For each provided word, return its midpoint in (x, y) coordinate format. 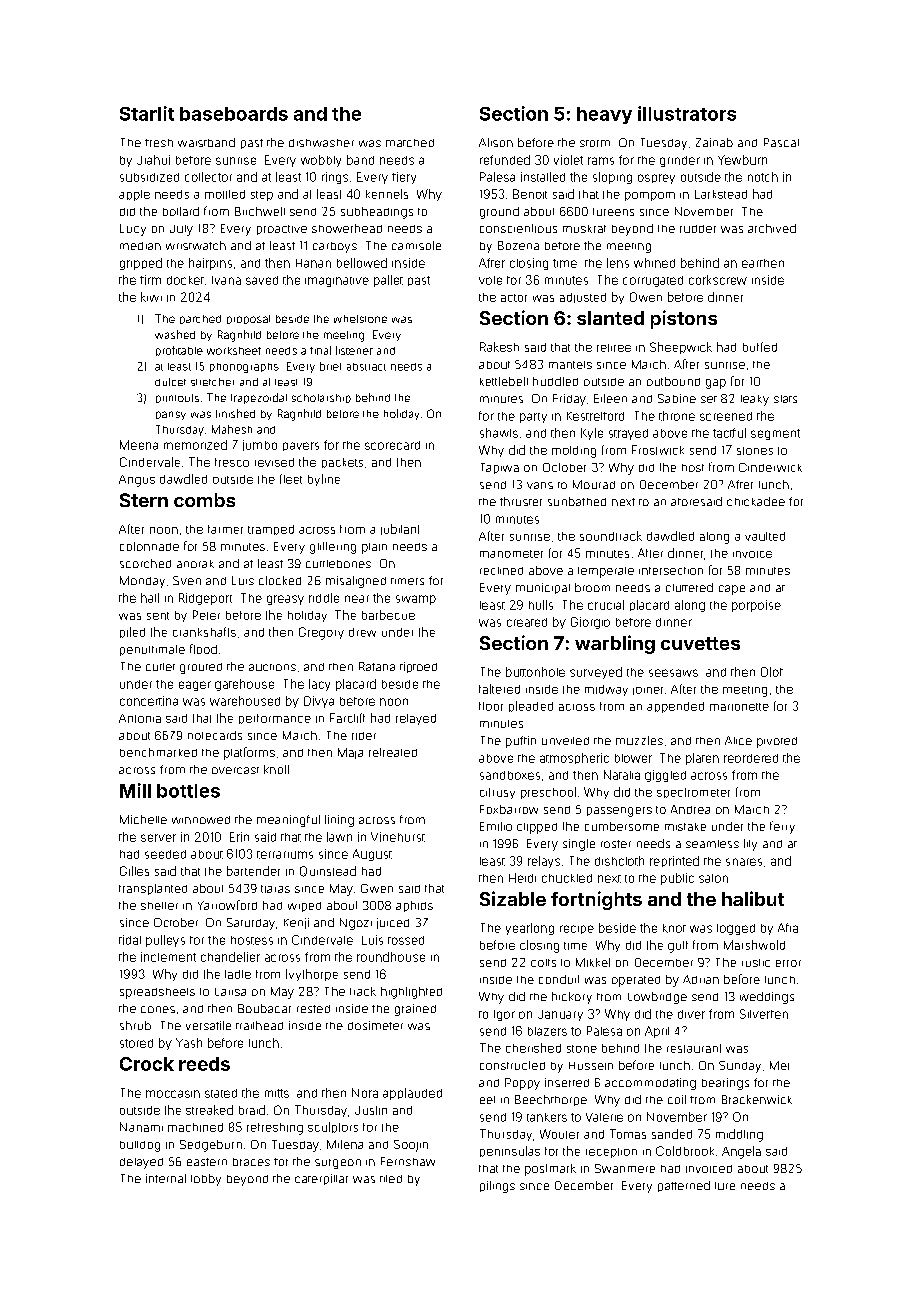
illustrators (687, 113)
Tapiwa (500, 468)
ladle (238, 974)
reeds (204, 1064)
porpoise (756, 606)
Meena (139, 445)
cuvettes (700, 643)
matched (410, 143)
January (560, 1015)
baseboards (234, 114)
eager (195, 686)
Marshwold (754, 945)
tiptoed (418, 667)
